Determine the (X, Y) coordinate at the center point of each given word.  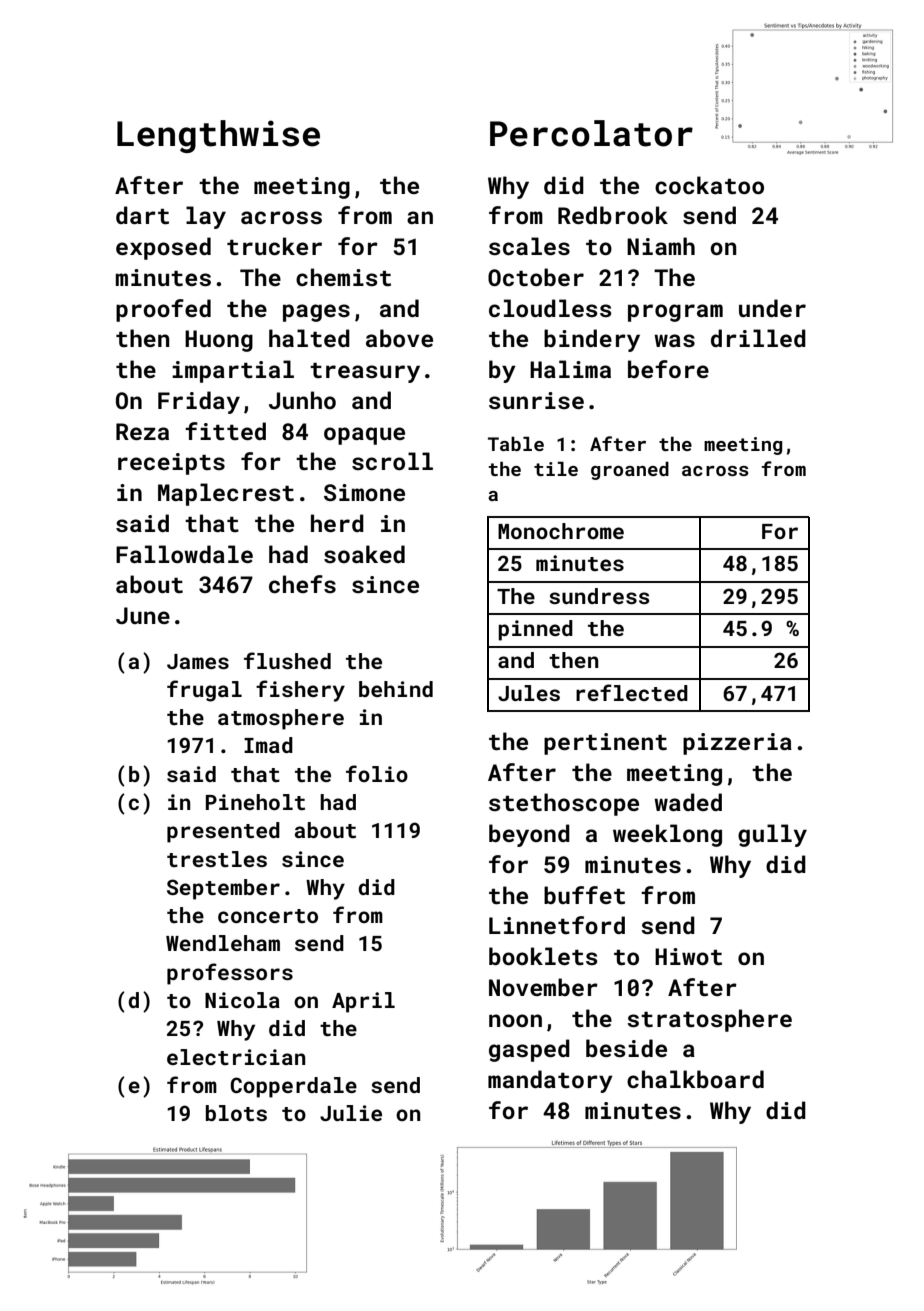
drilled (758, 338)
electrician (236, 1057)
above (399, 338)
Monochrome (561, 531)
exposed (163, 248)
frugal (204, 691)
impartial (233, 371)
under (772, 308)
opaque (364, 436)
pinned (535, 630)
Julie (351, 1113)
